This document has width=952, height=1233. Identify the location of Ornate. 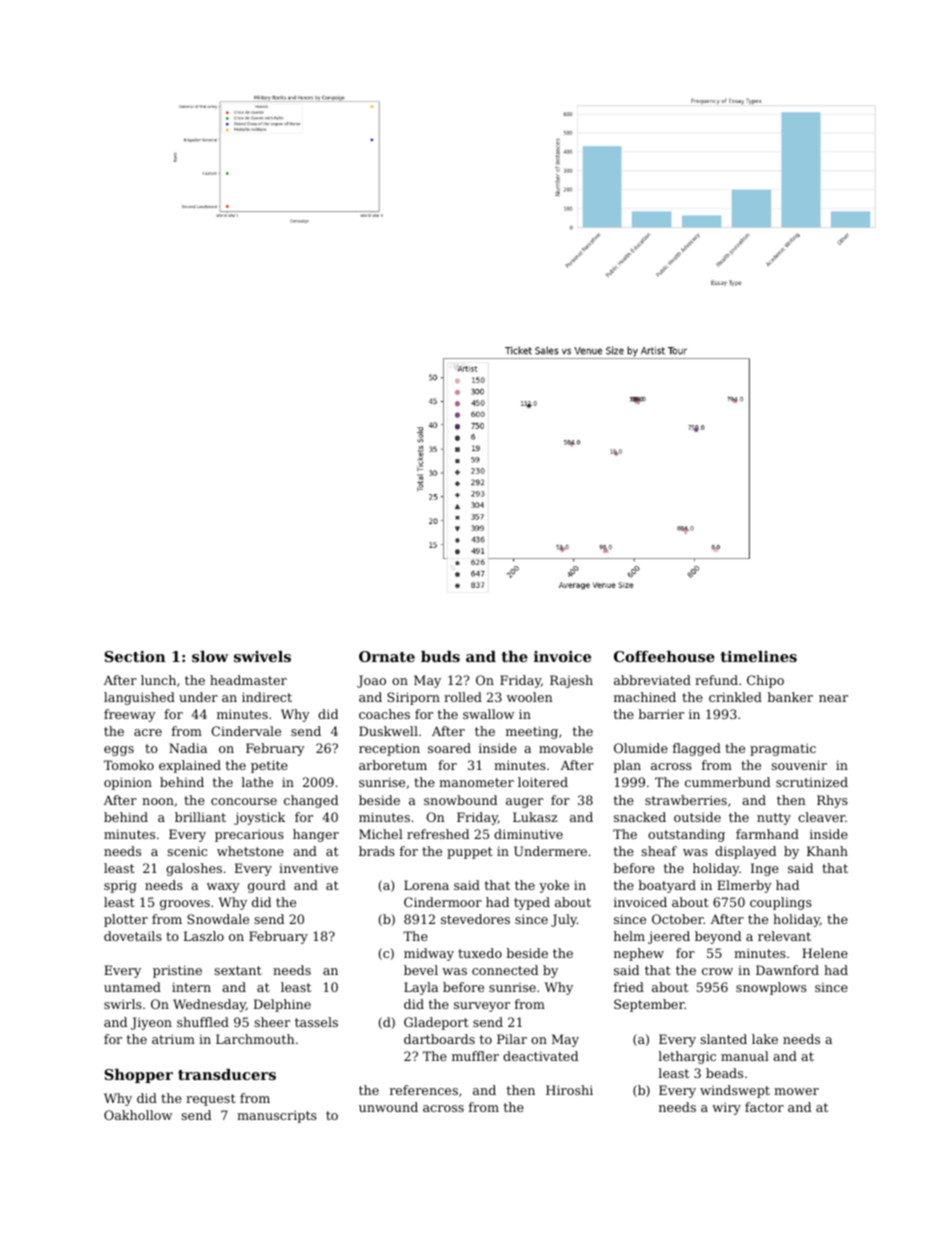
(387, 656).
